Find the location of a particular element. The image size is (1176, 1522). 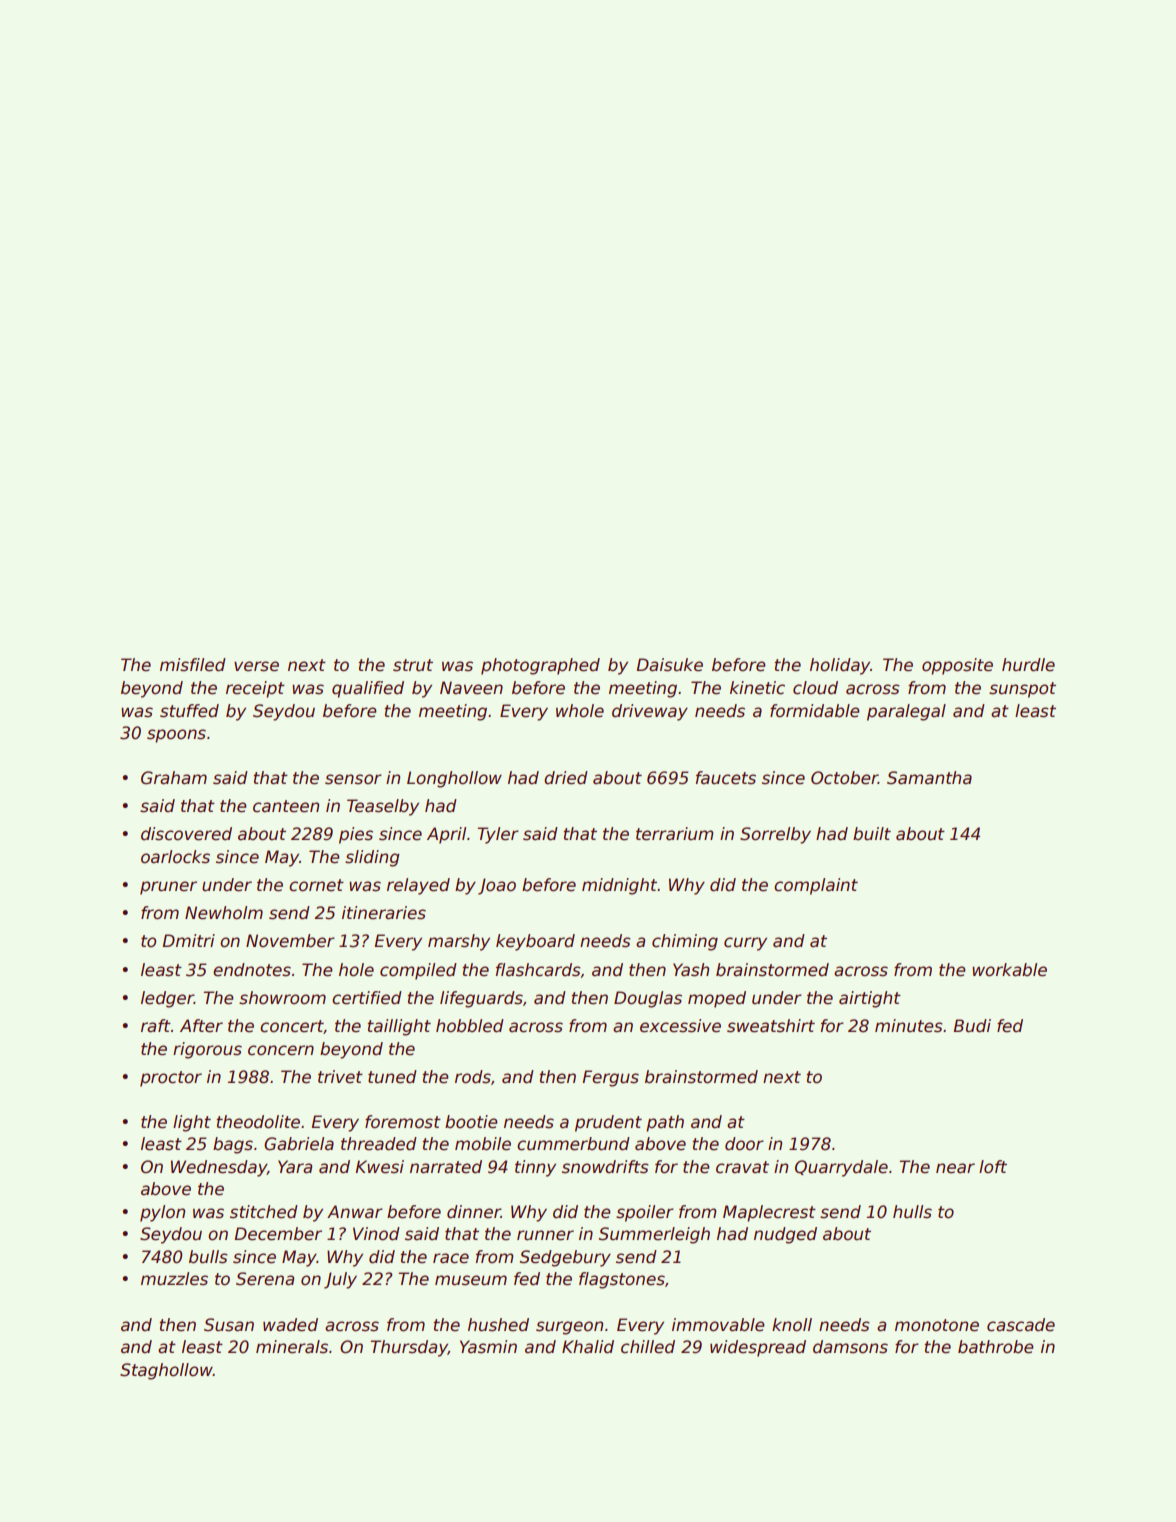

minerals is located at coordinates (292, 1347).
